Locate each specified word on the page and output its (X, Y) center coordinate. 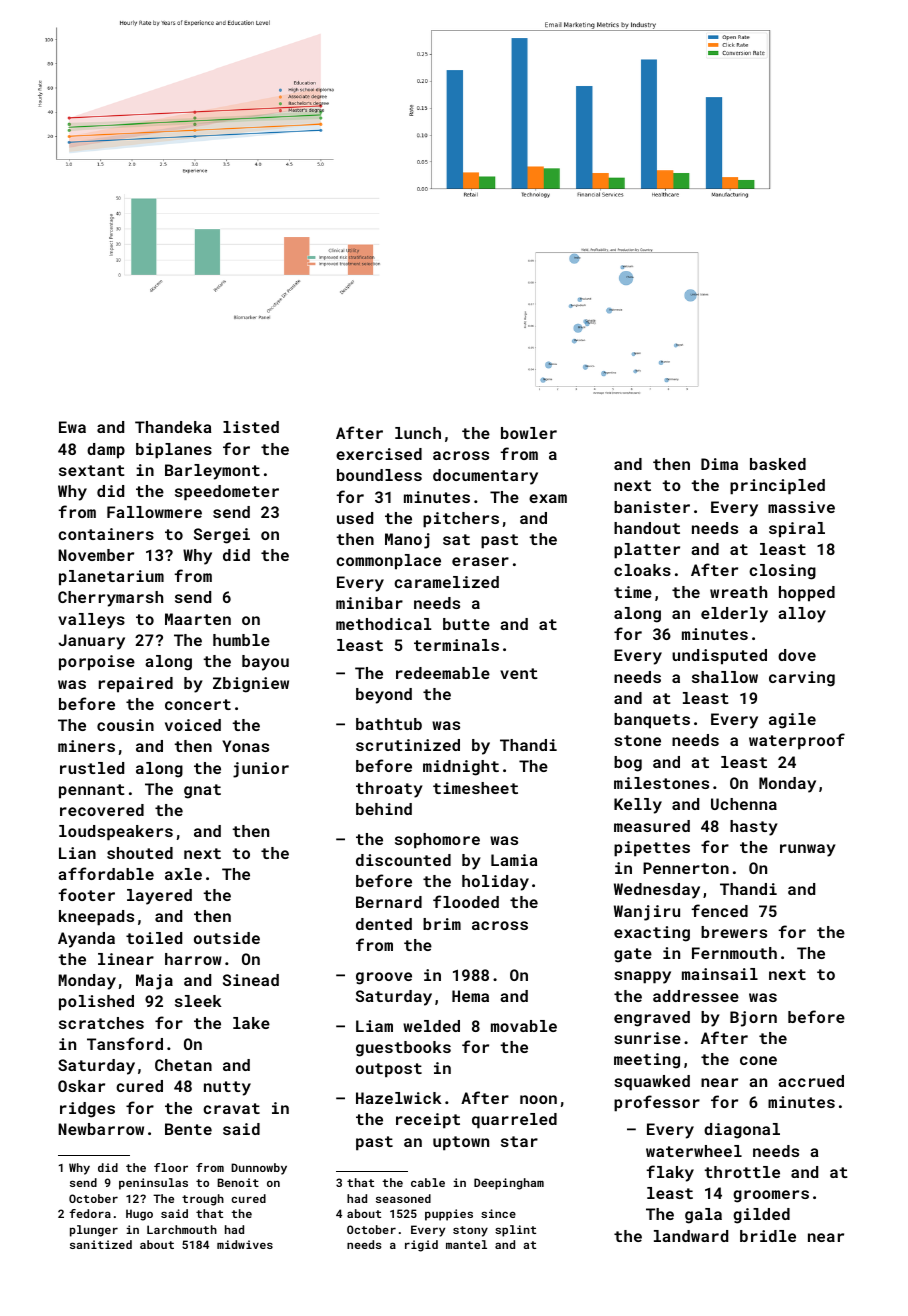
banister (652, 507)
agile (792, 721)
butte (466, 624)
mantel (466, 1244)
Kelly (638, 806)
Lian (77, 853)
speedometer (227, 493)
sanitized (101, 1244)
